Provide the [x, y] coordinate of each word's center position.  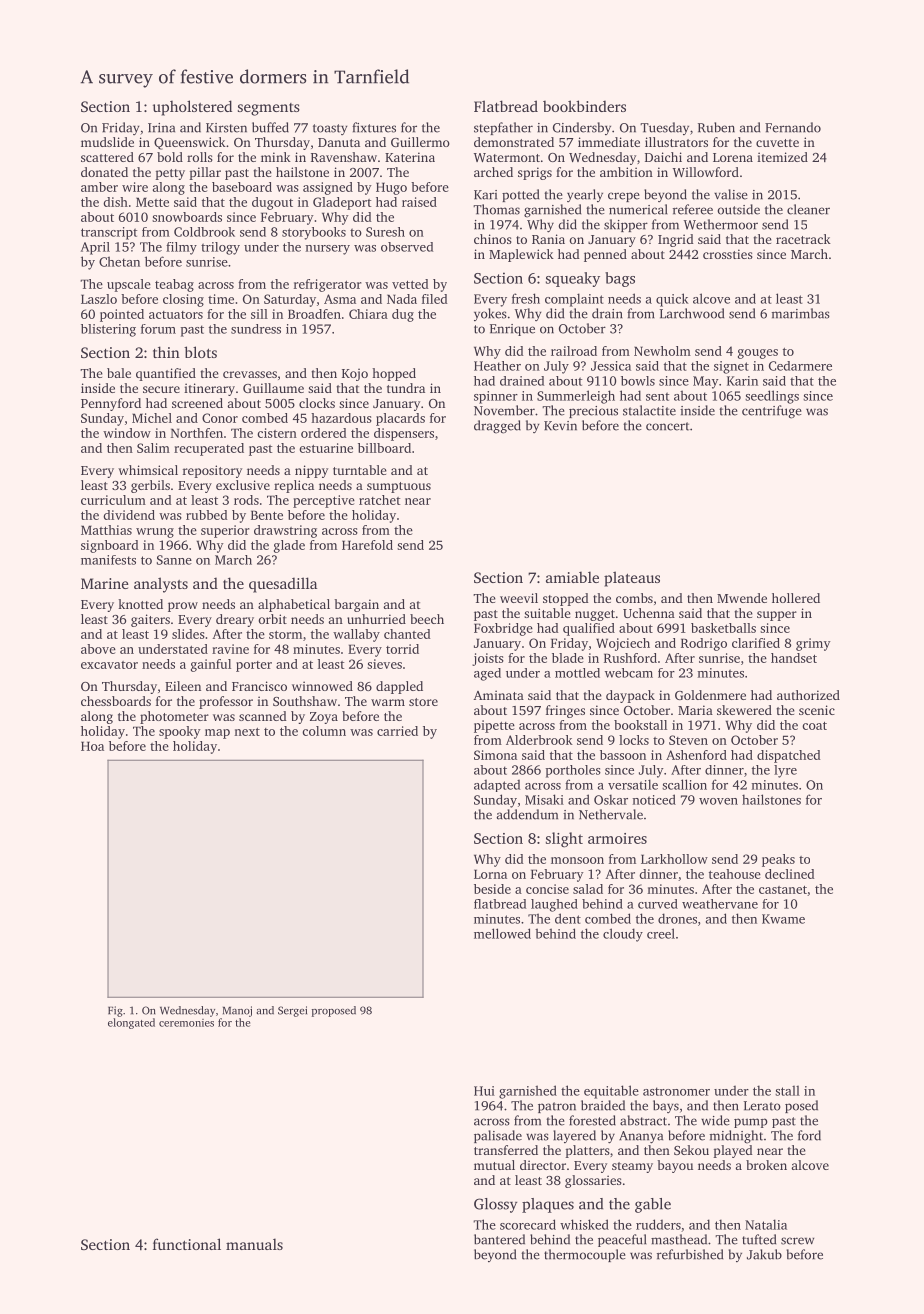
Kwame [783, 919]
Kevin [560, 426]
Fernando [793, 127]
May [706, 382]
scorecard [528, 1224]
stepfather [503, 128]
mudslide [107, 142]
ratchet [379, 500]
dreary [235, 620]
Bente [267, 515]
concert [667, 426]
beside [492, 889]
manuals [254, 1244]
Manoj [237, 1011]
